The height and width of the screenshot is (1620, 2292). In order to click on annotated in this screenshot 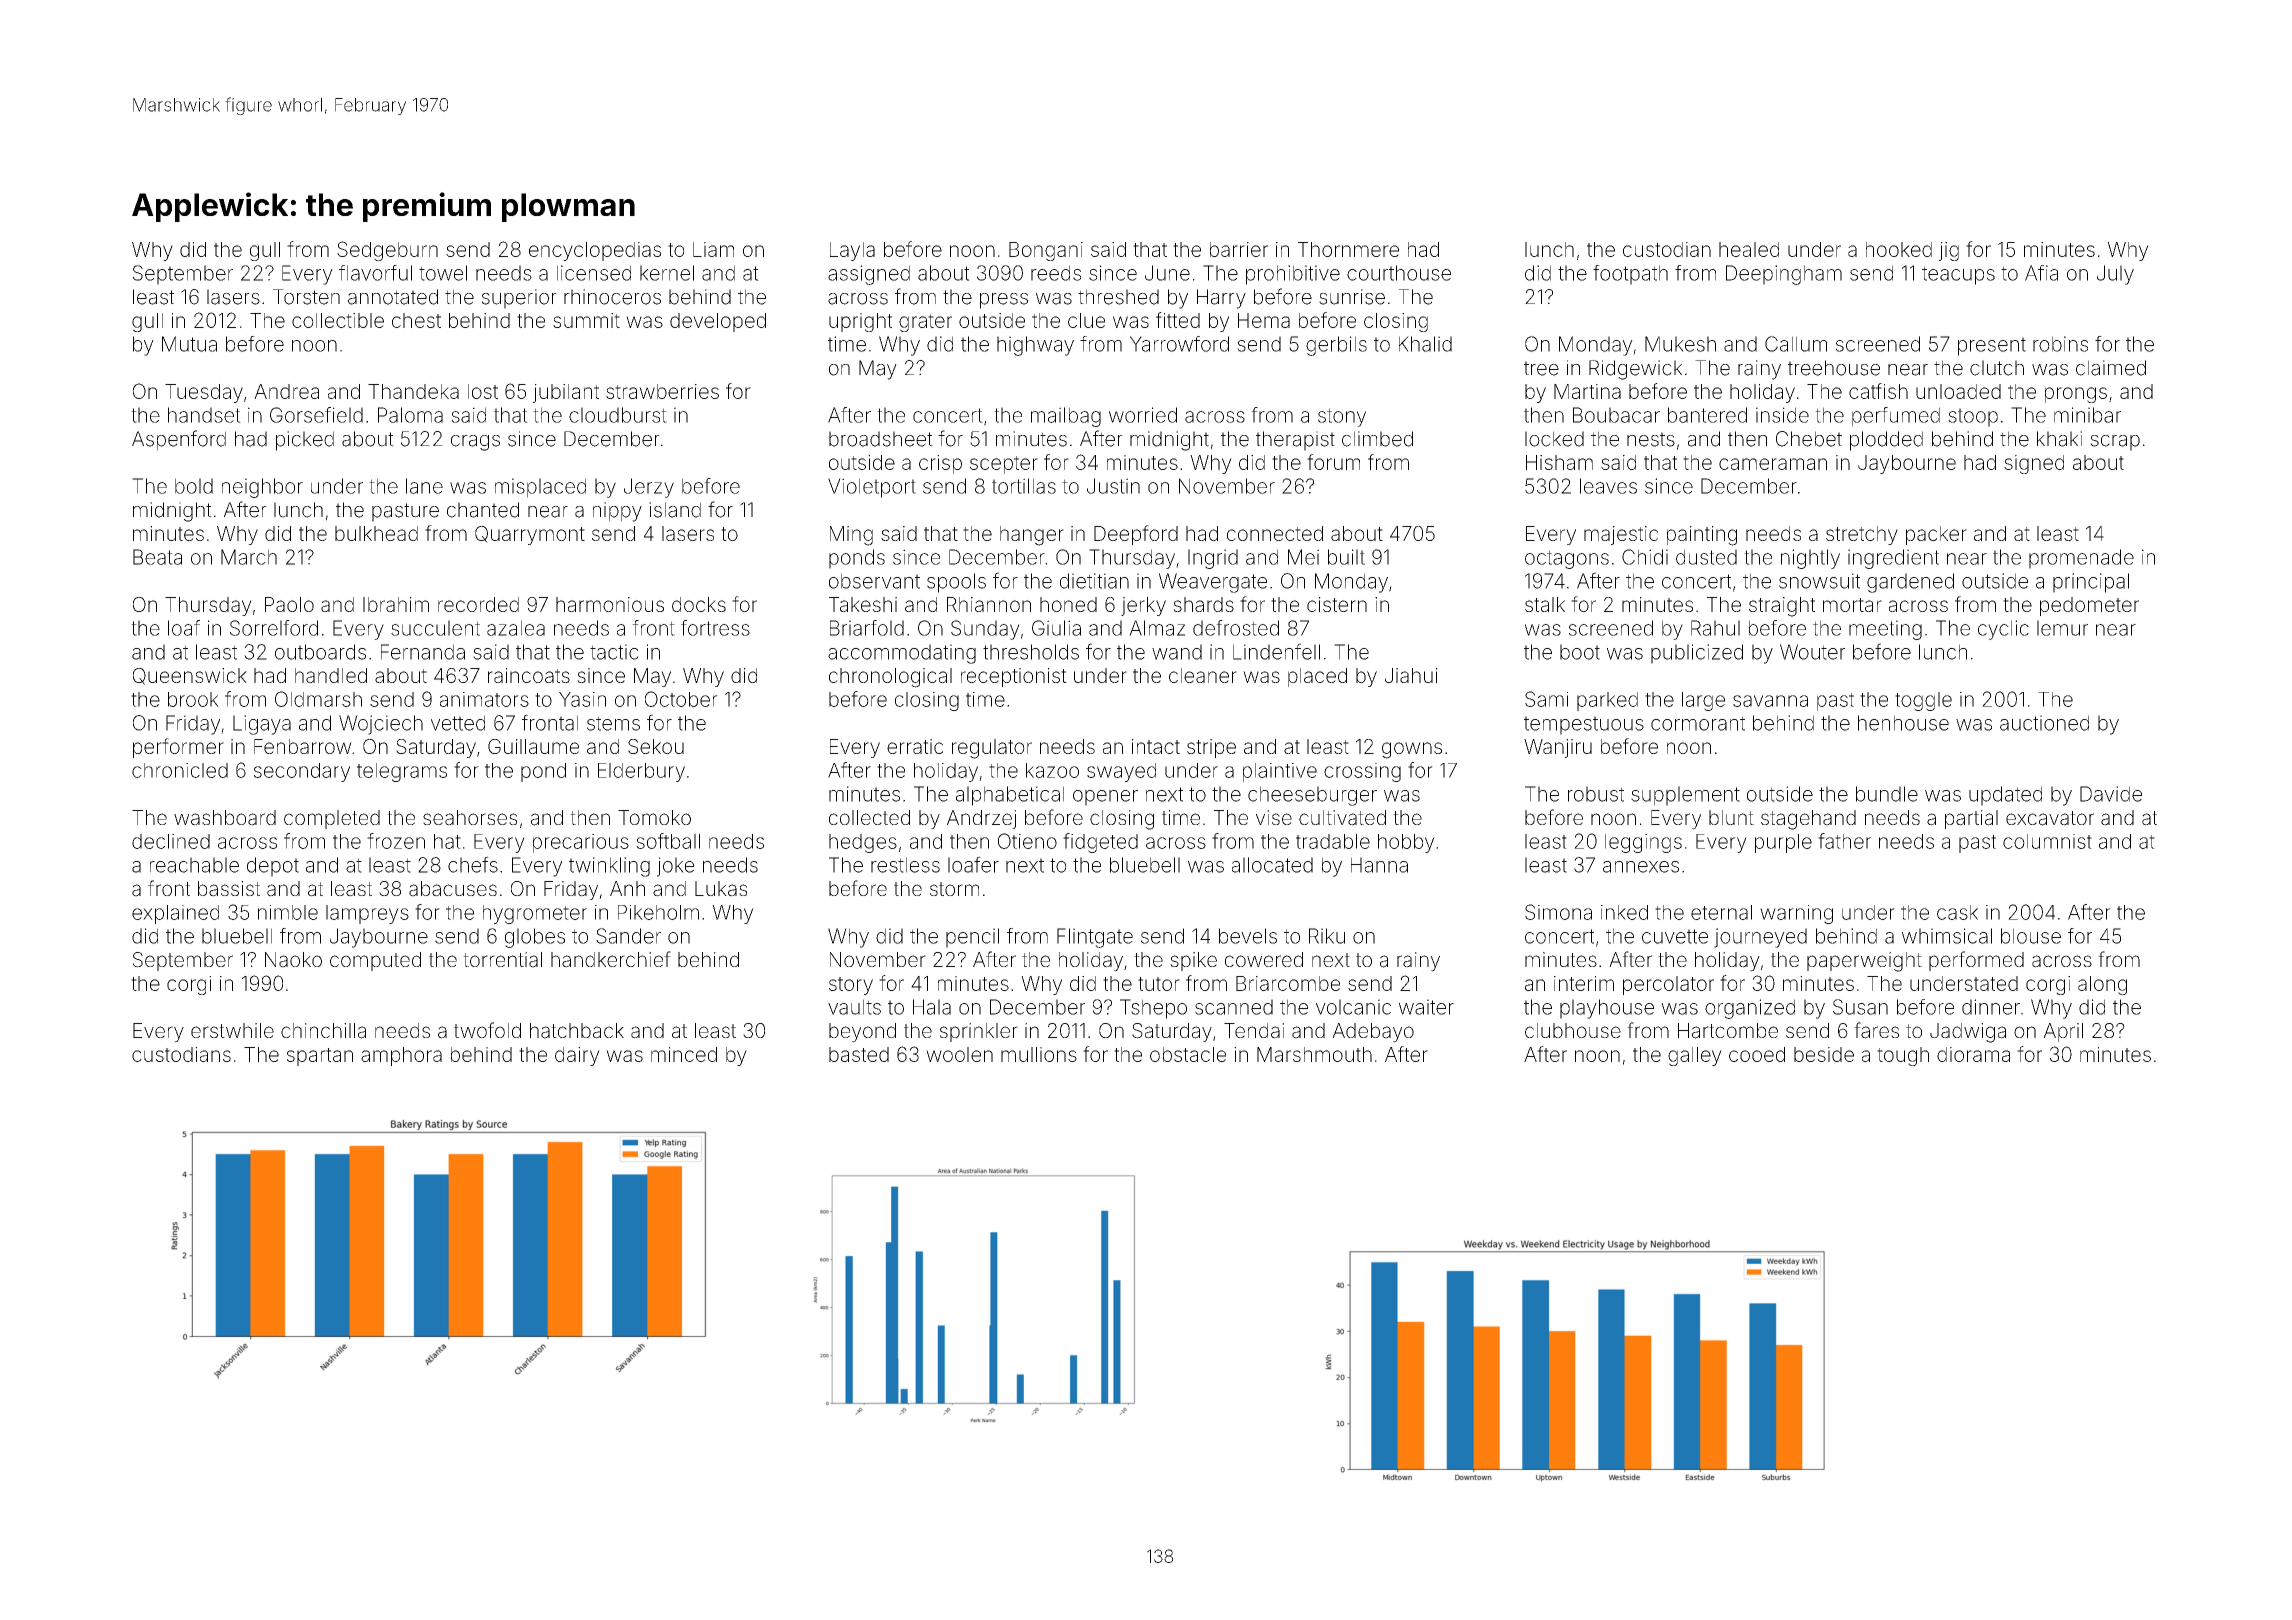, I will do `click(393, 297)`.
